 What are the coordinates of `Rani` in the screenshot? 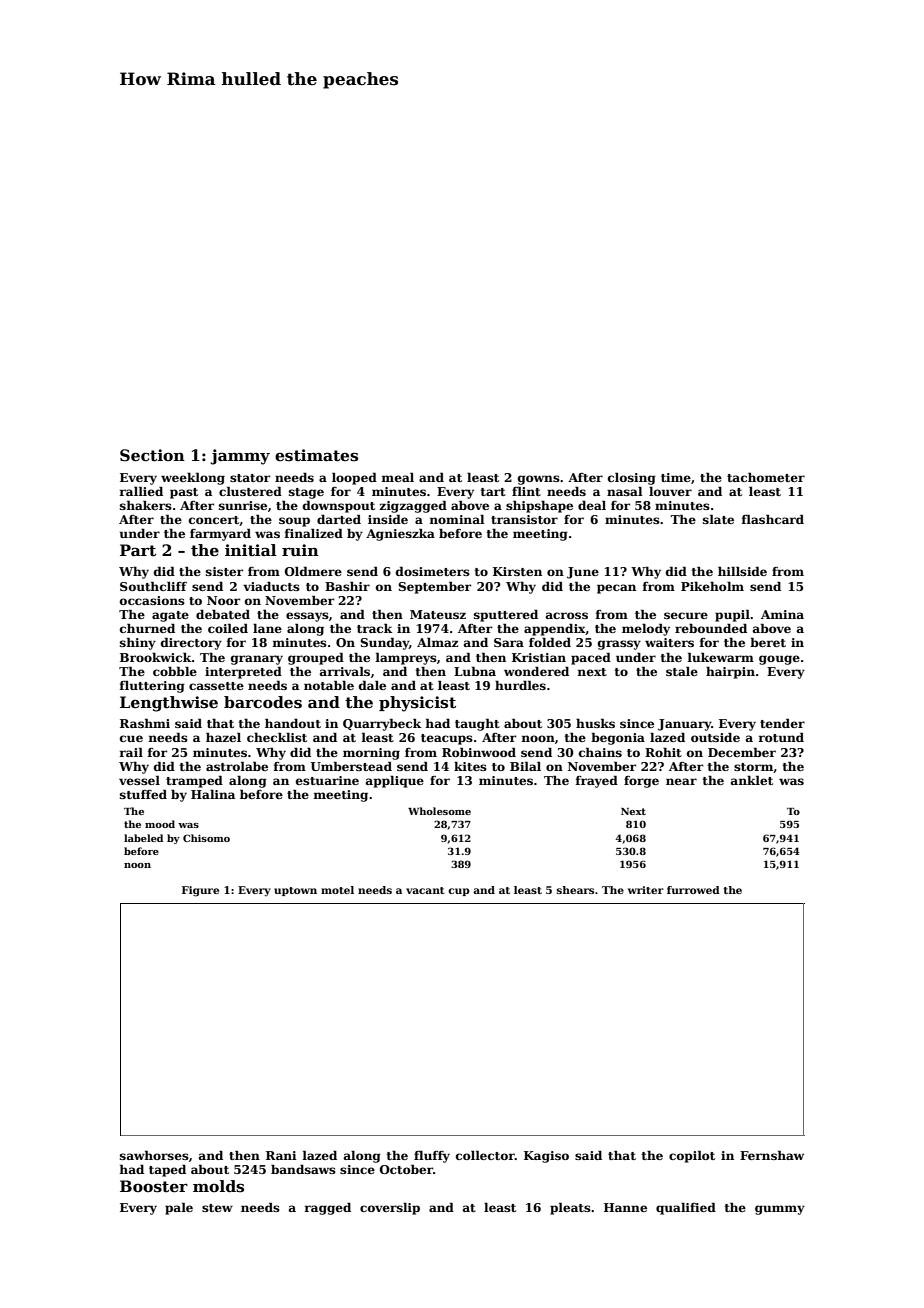 It's located at (281, 1155).
